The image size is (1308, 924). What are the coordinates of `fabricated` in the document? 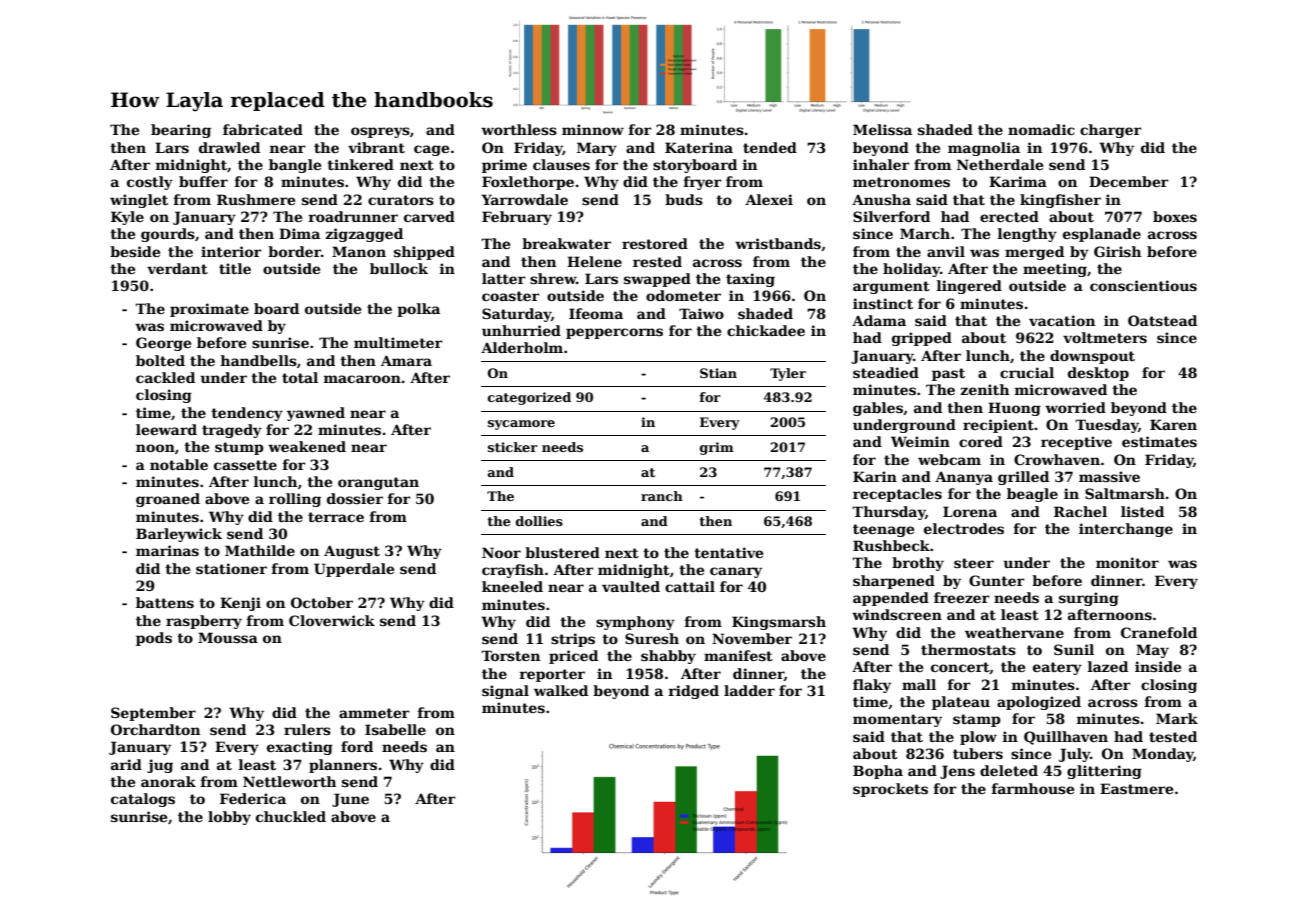 It's located at (263, 129).
